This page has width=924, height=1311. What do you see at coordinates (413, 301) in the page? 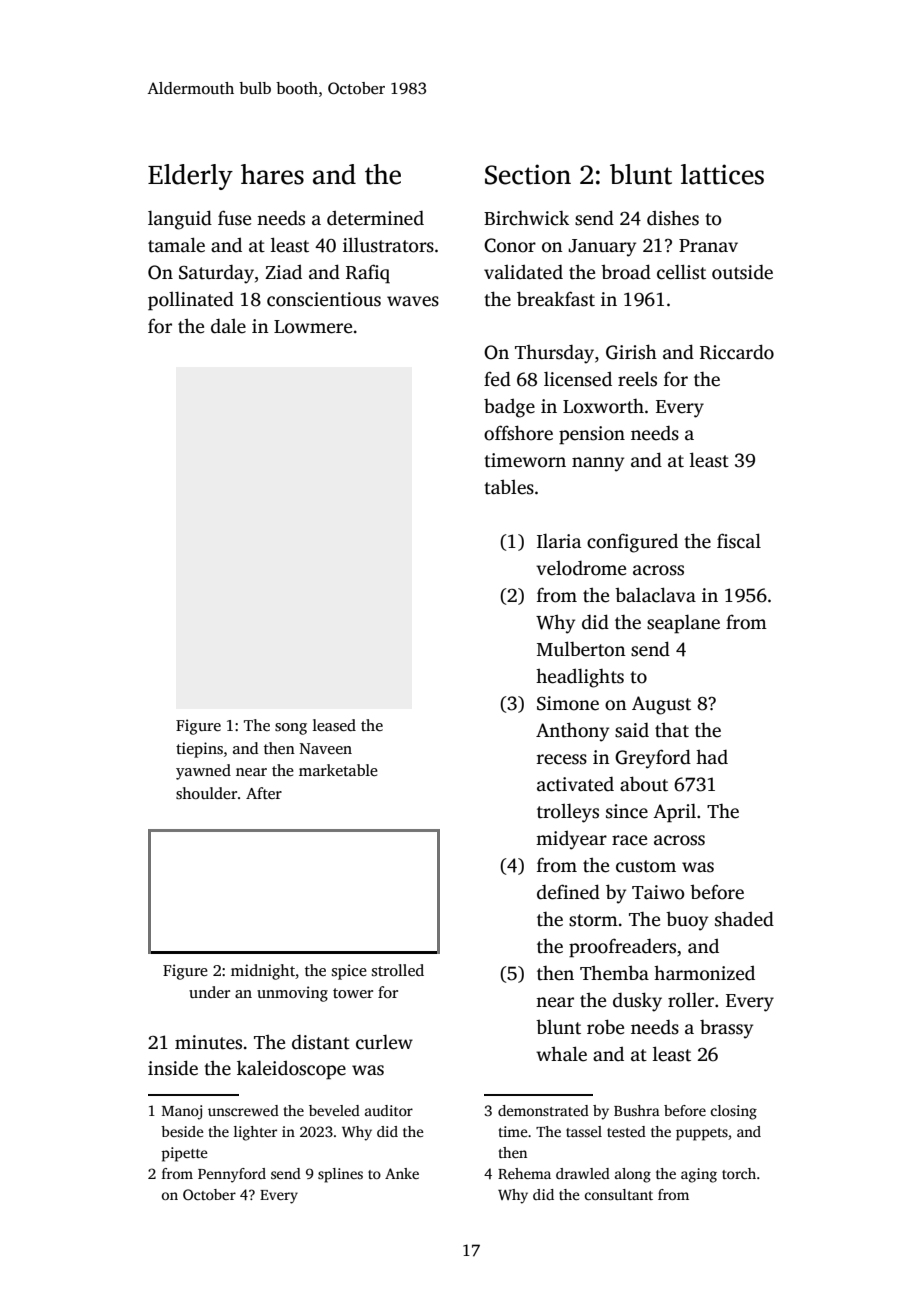
I see `waves` at bounding box center [413, 301].
